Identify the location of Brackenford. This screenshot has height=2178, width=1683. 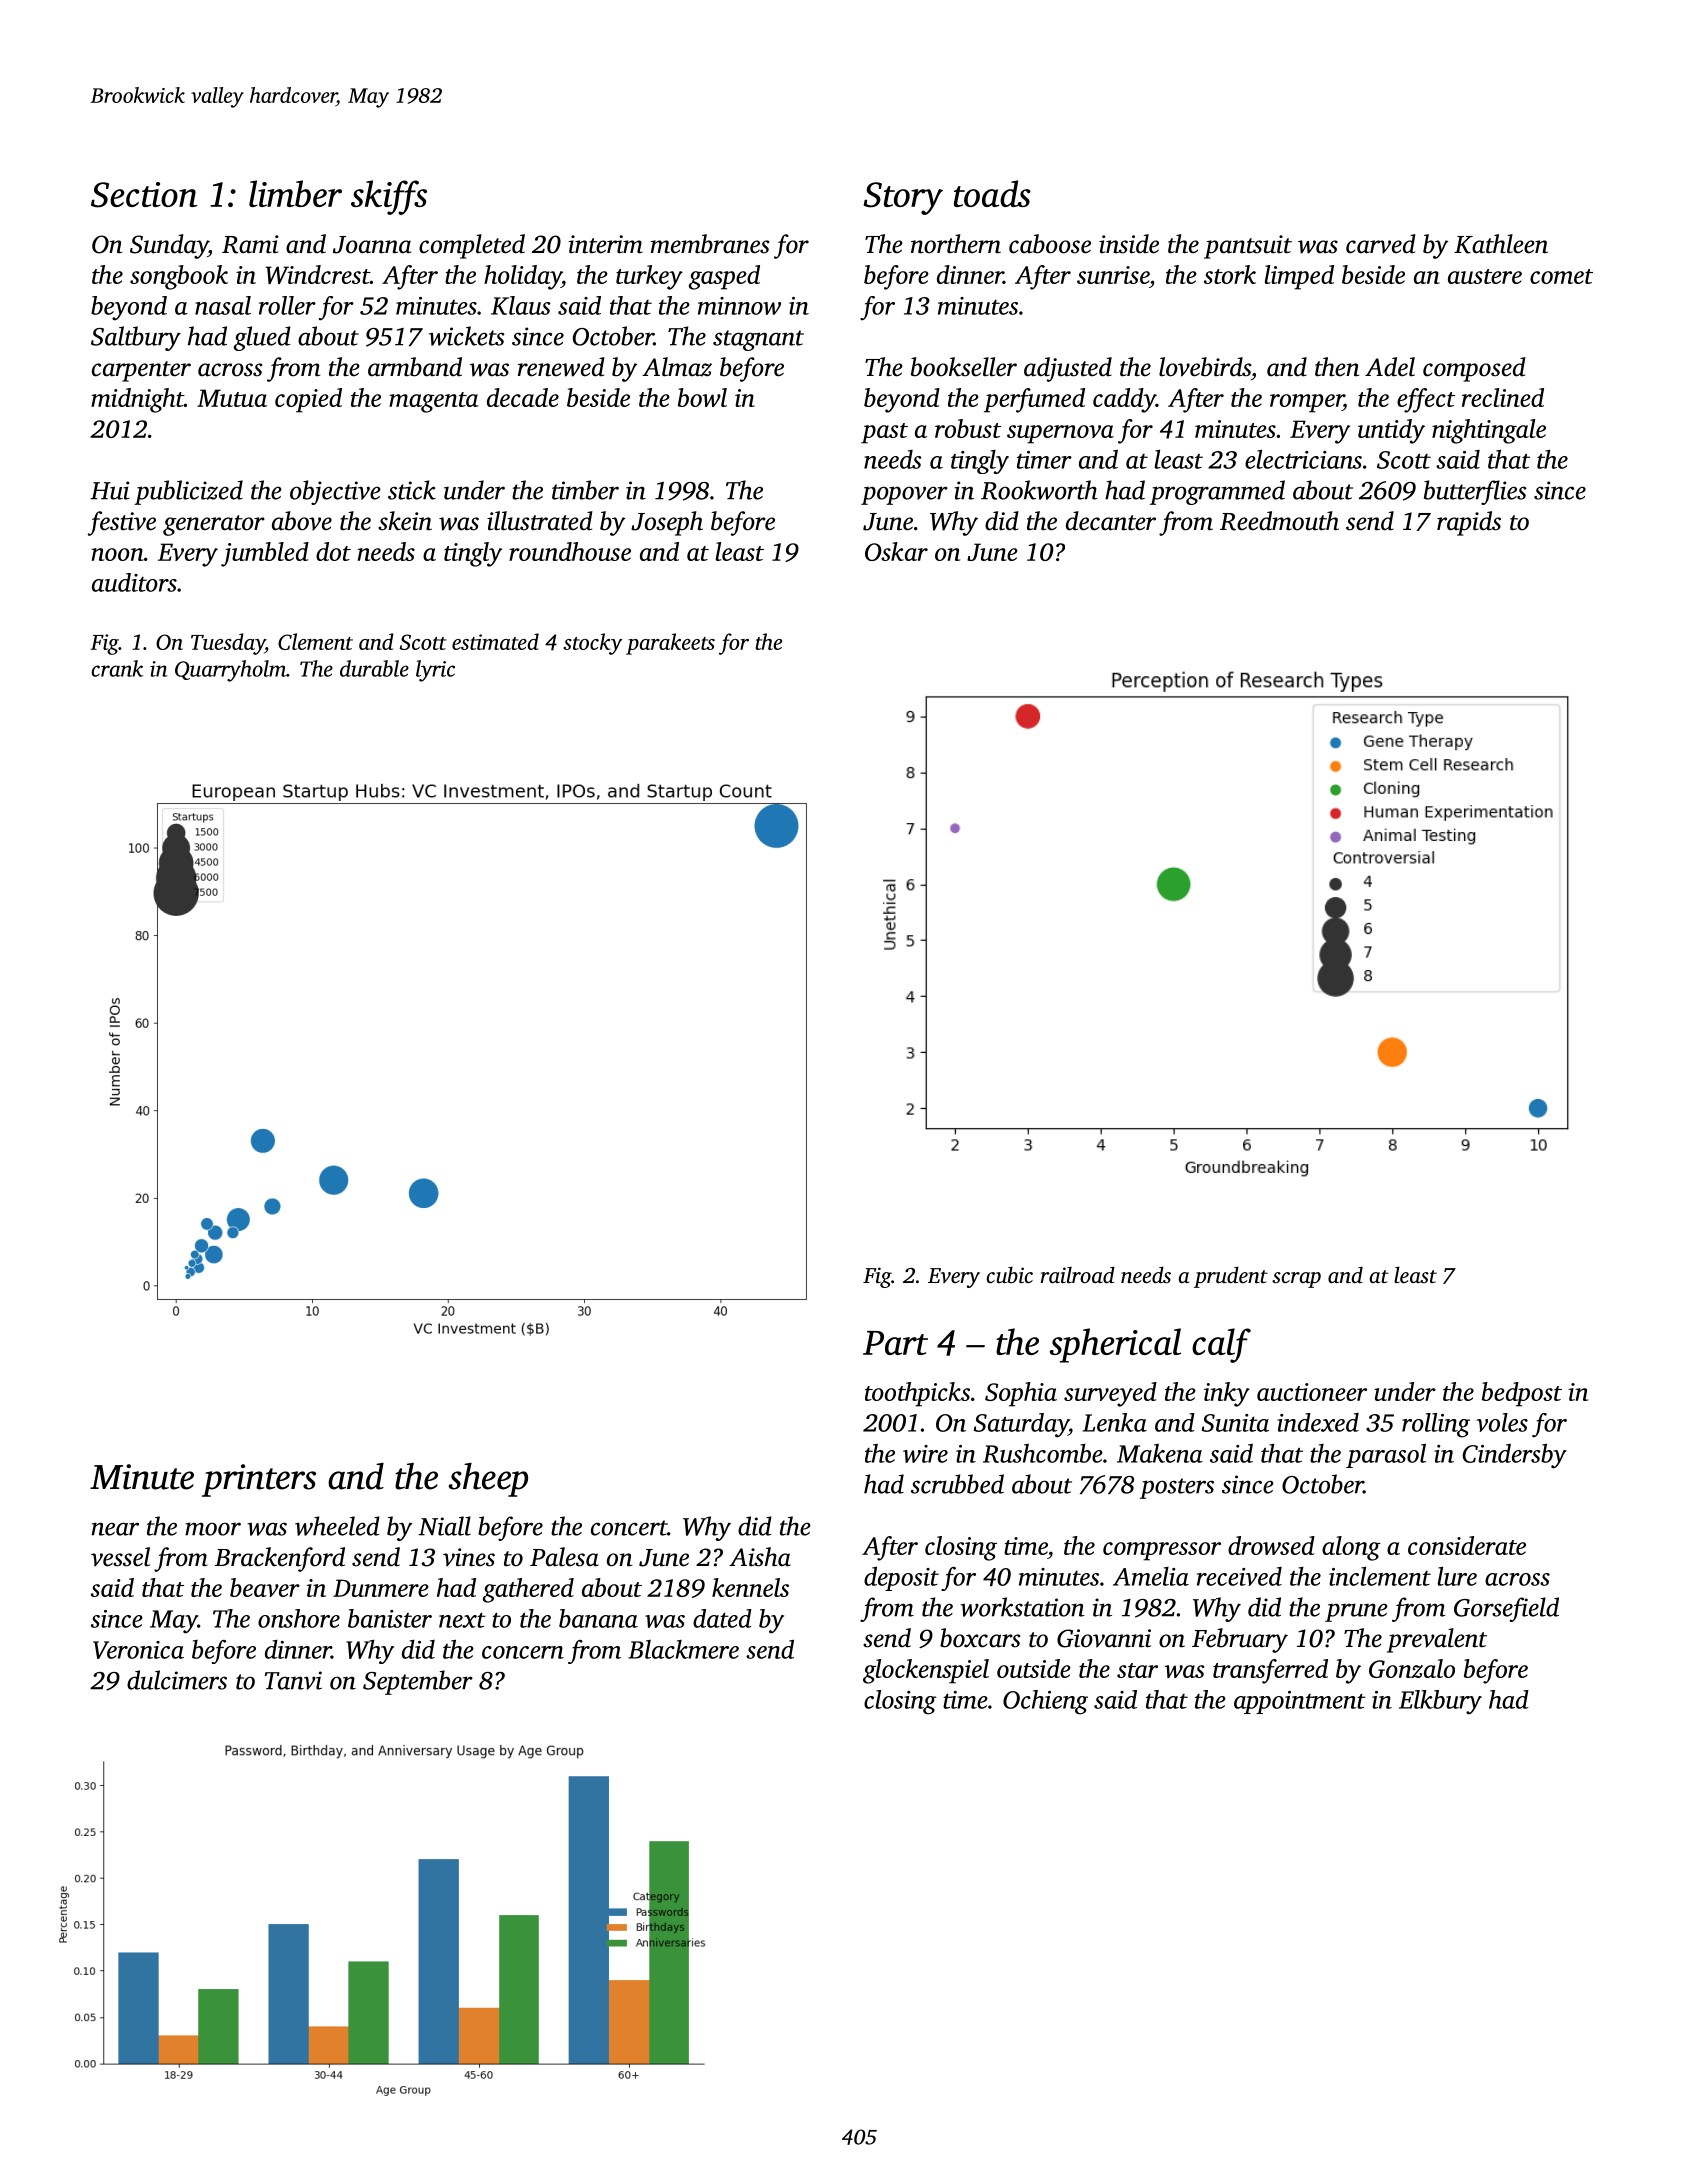
(280, 1559).
